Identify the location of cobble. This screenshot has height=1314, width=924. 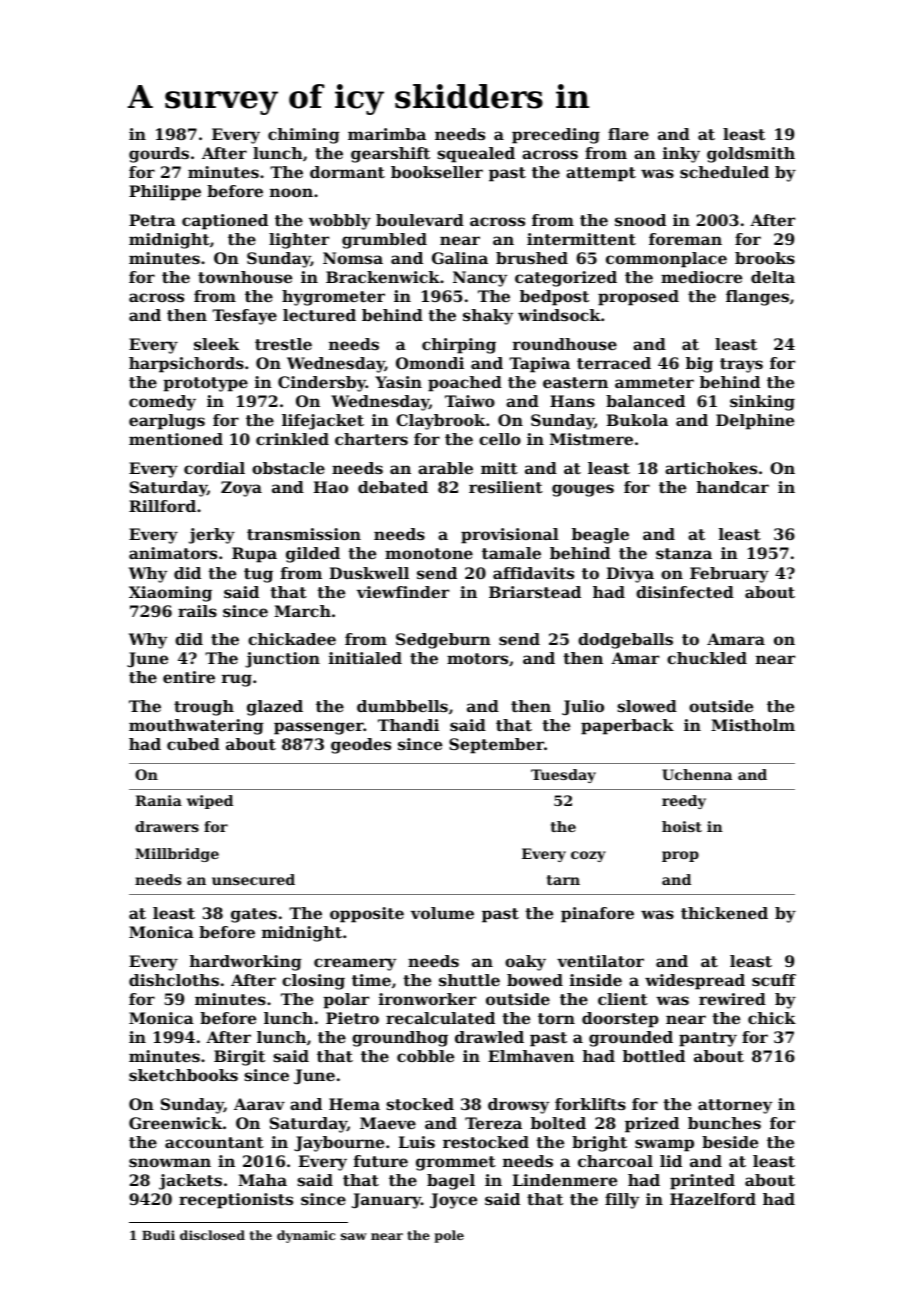
(425, 1056).
